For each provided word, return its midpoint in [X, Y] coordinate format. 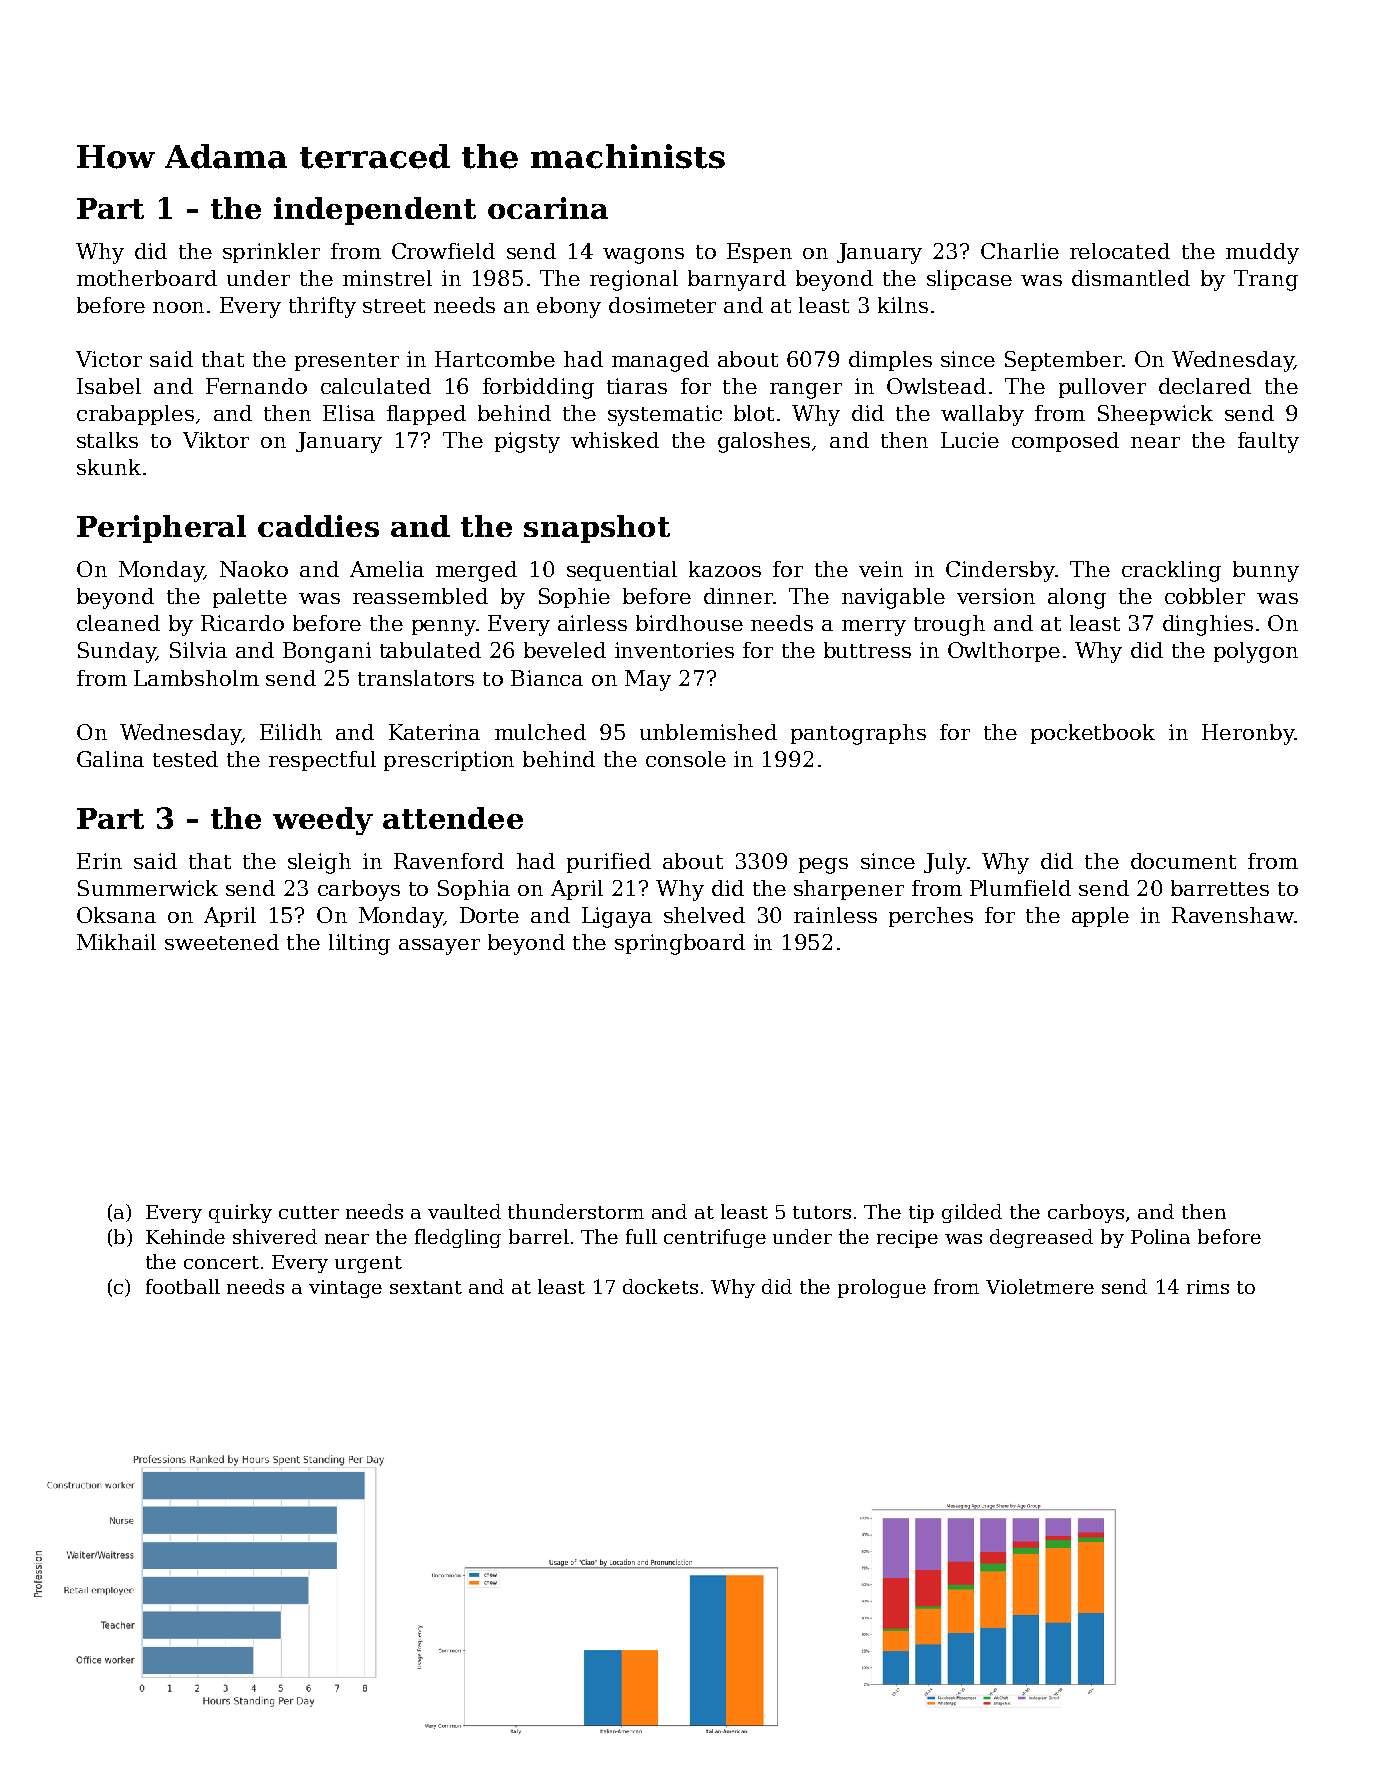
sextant [426, 1287]
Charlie [1020, 251]
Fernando [256, 386]
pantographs [858, 734]
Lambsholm [196, 678]
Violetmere [1040, 1286]
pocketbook [1093, 734]
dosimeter [662, 305]
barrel [539, 1236]
